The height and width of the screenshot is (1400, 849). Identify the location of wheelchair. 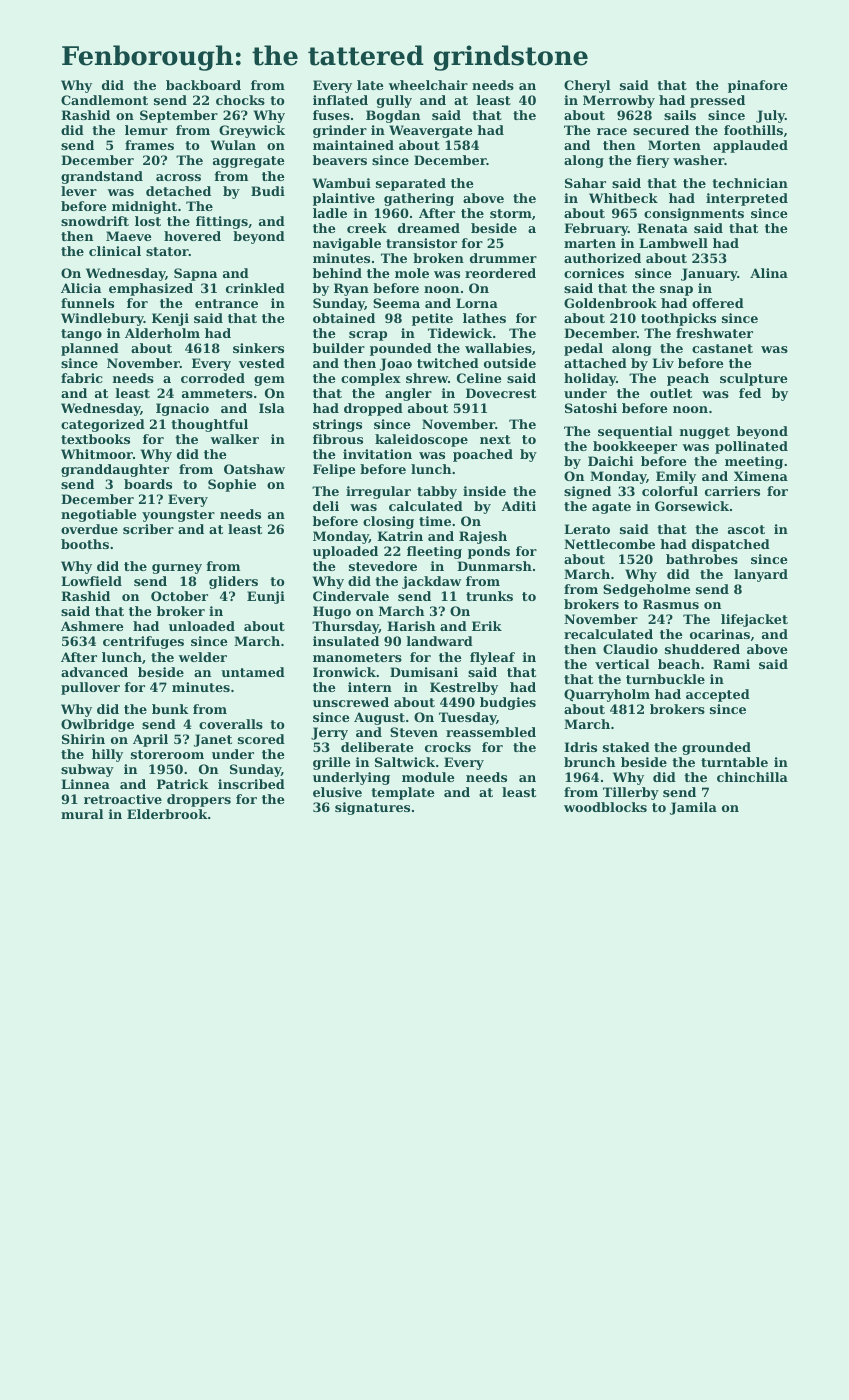
(428, 85).
